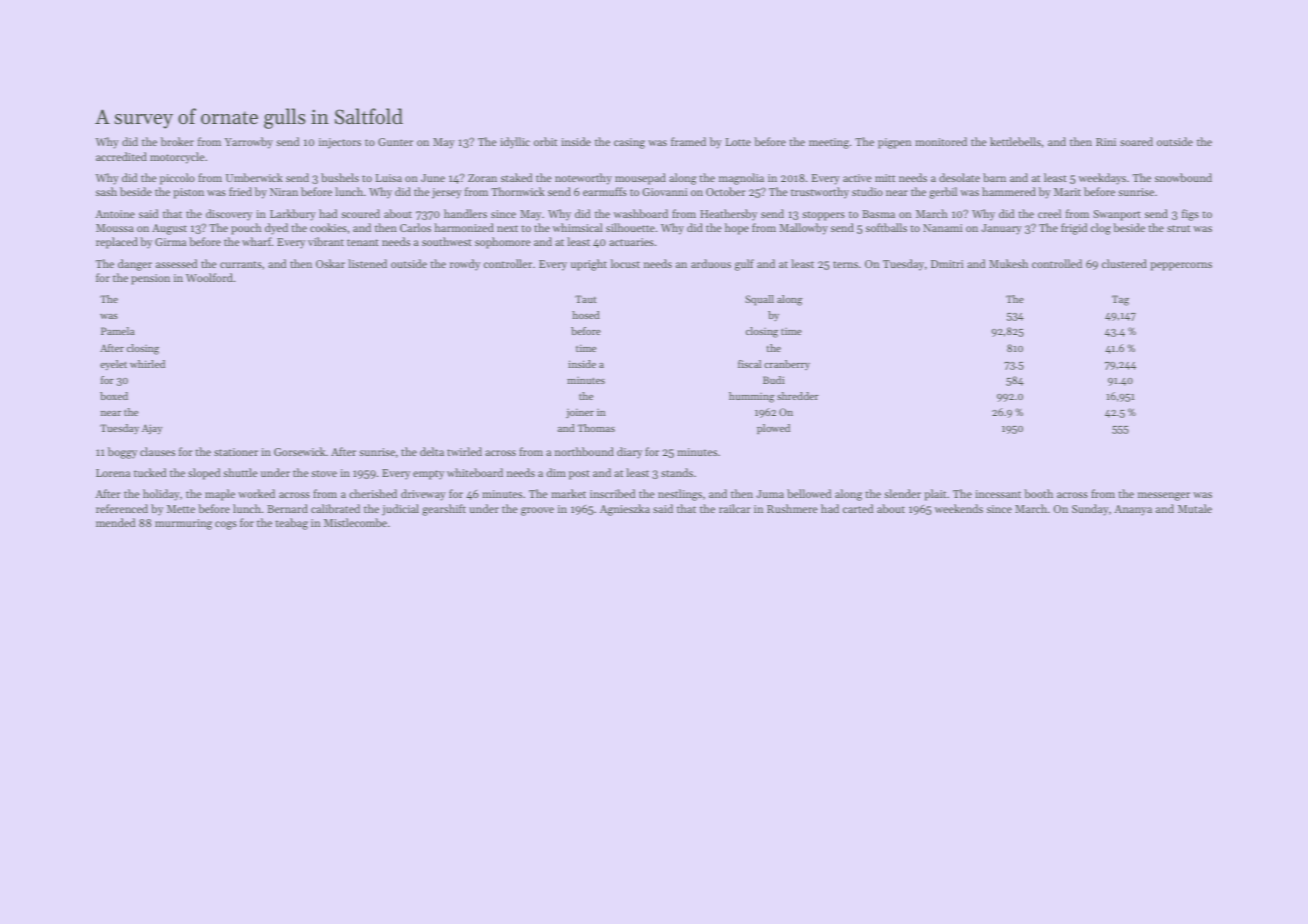  Describe the element at coordinates (177, 141) in the screenshot. I see `broker` at that location.
